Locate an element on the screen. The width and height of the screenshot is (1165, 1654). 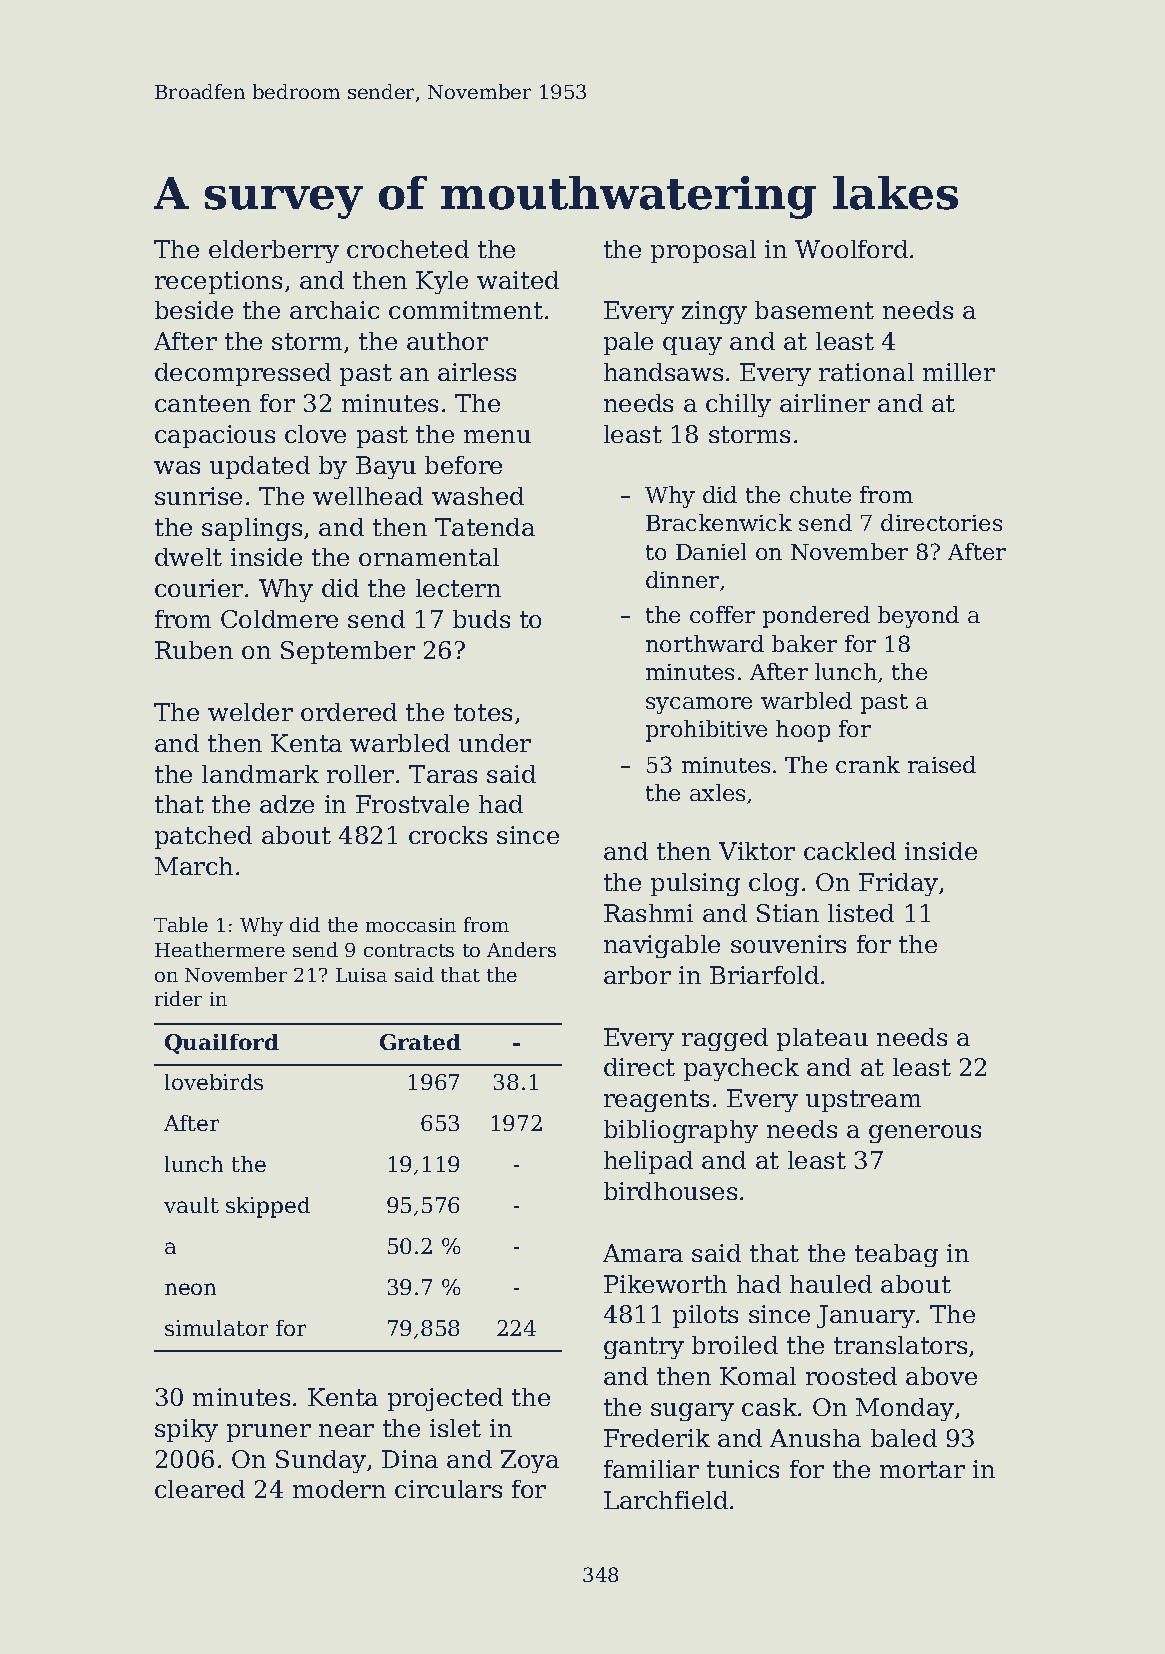
translators is located at coordinates (900, 1345).
